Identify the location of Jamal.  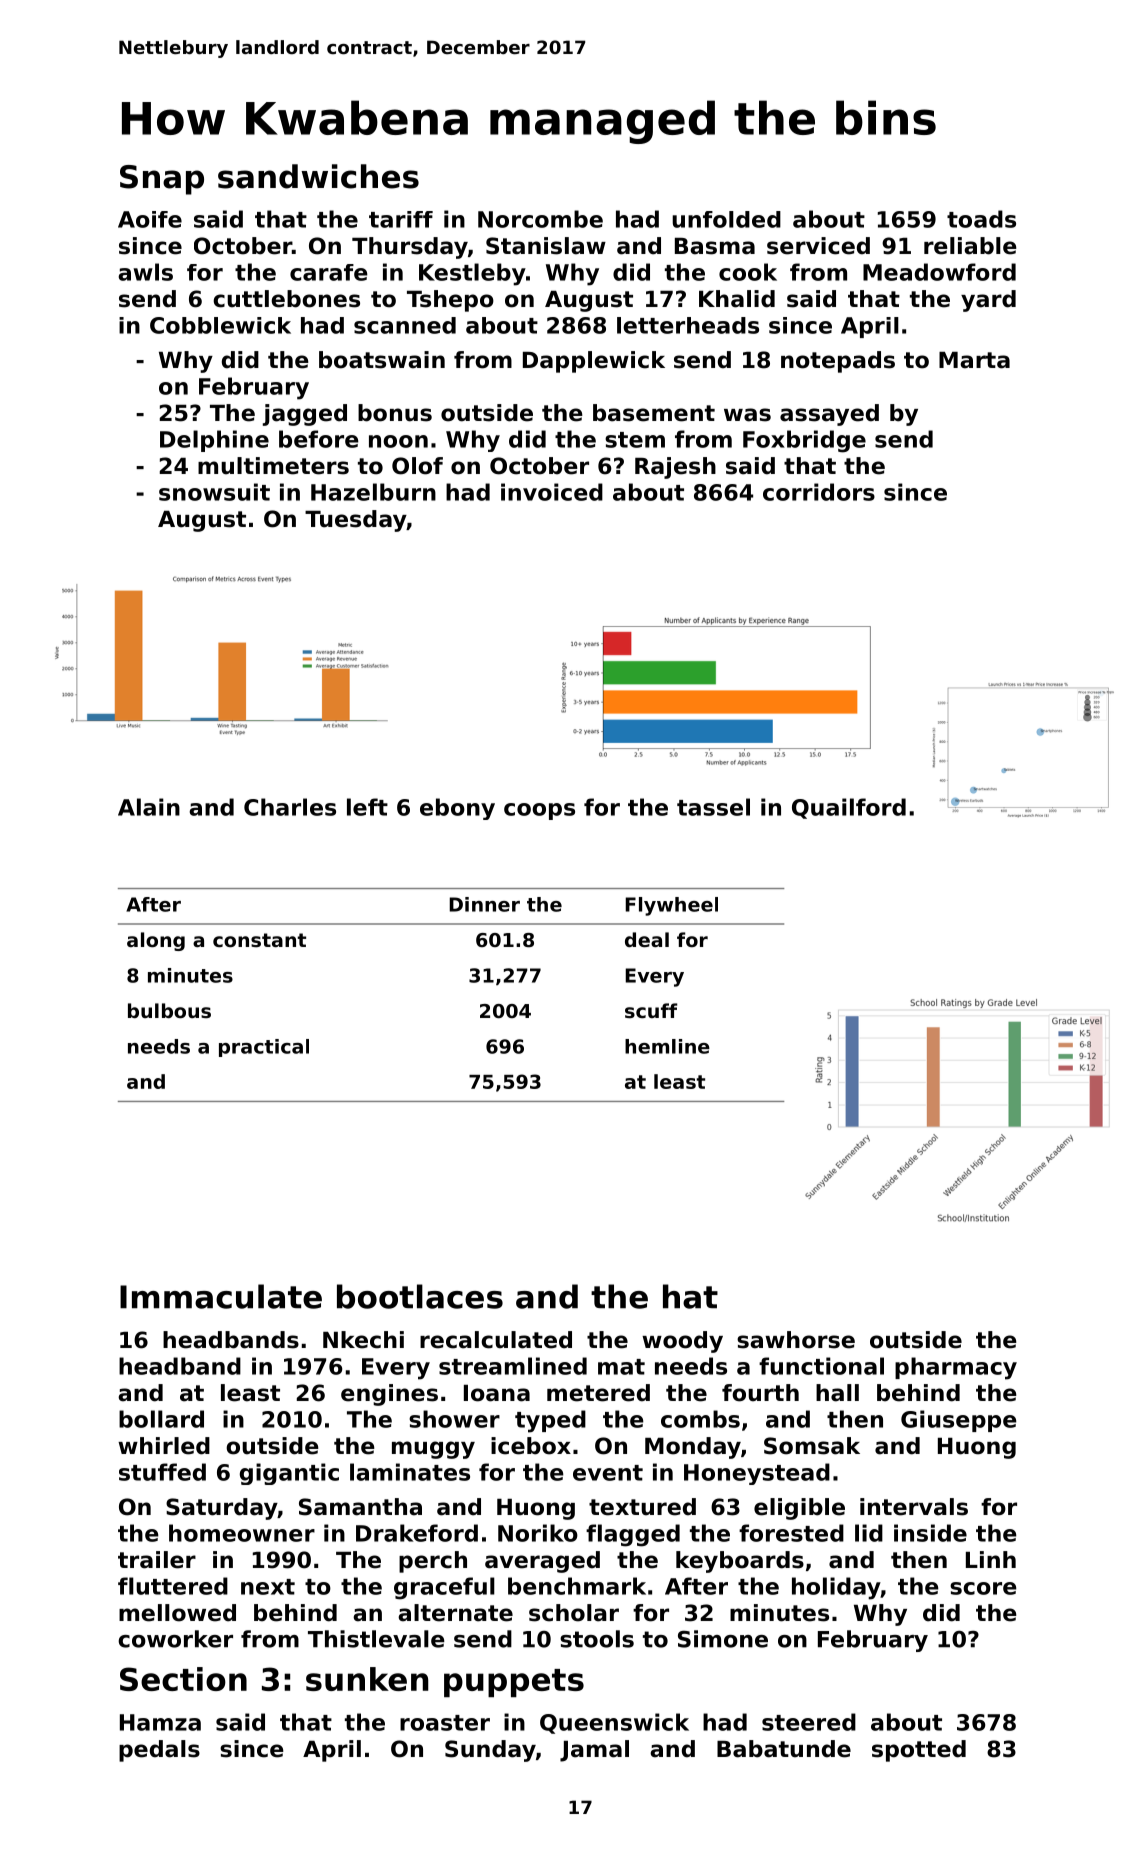
(594, 1751).
